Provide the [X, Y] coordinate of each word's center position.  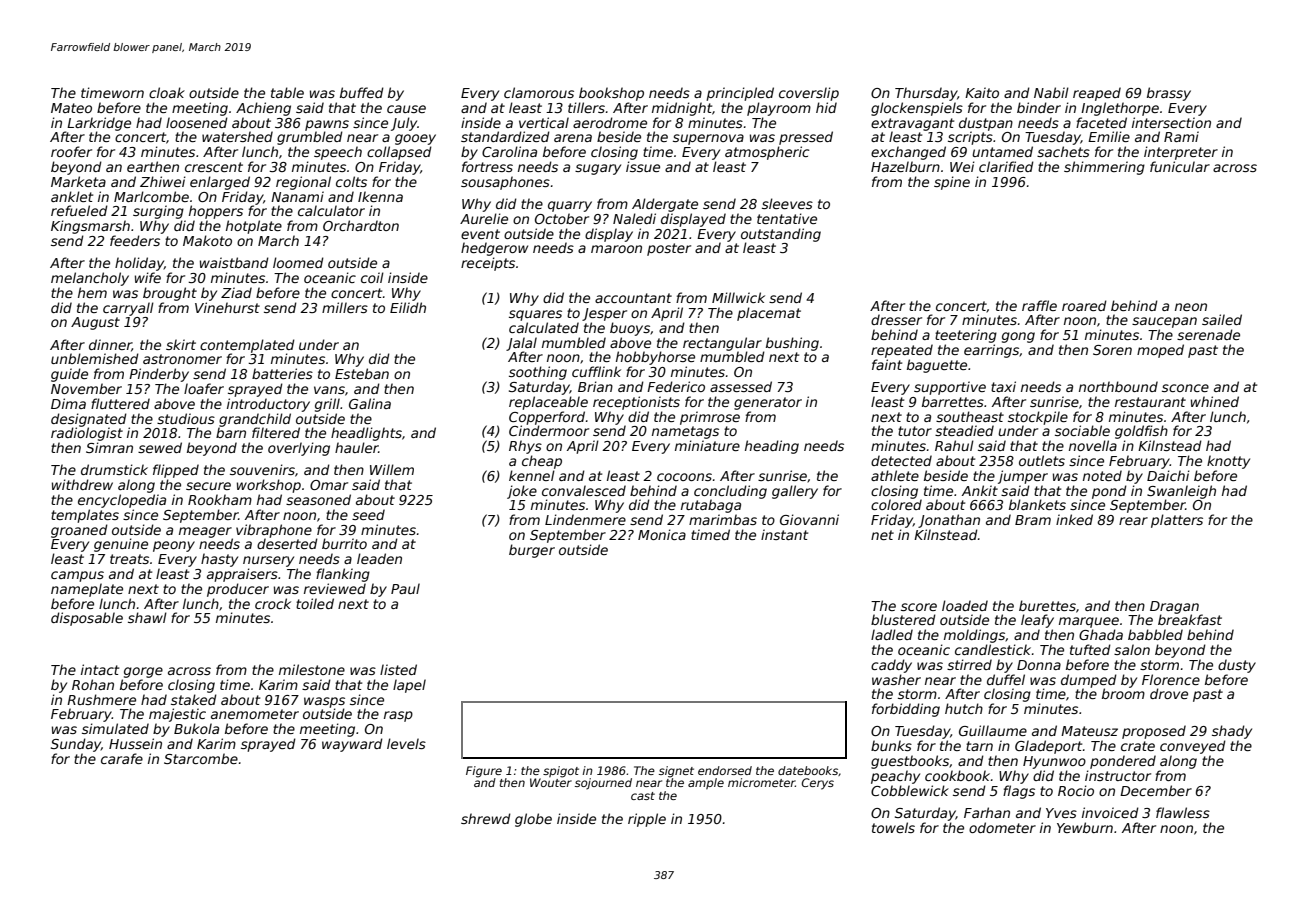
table [287, 92]
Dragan [1174, 607]
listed [398, 669]
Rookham [220, 499]
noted [1102, 475]
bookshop [611, 94]
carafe [122, 758]
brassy [1169, 94]
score [919, 607]
